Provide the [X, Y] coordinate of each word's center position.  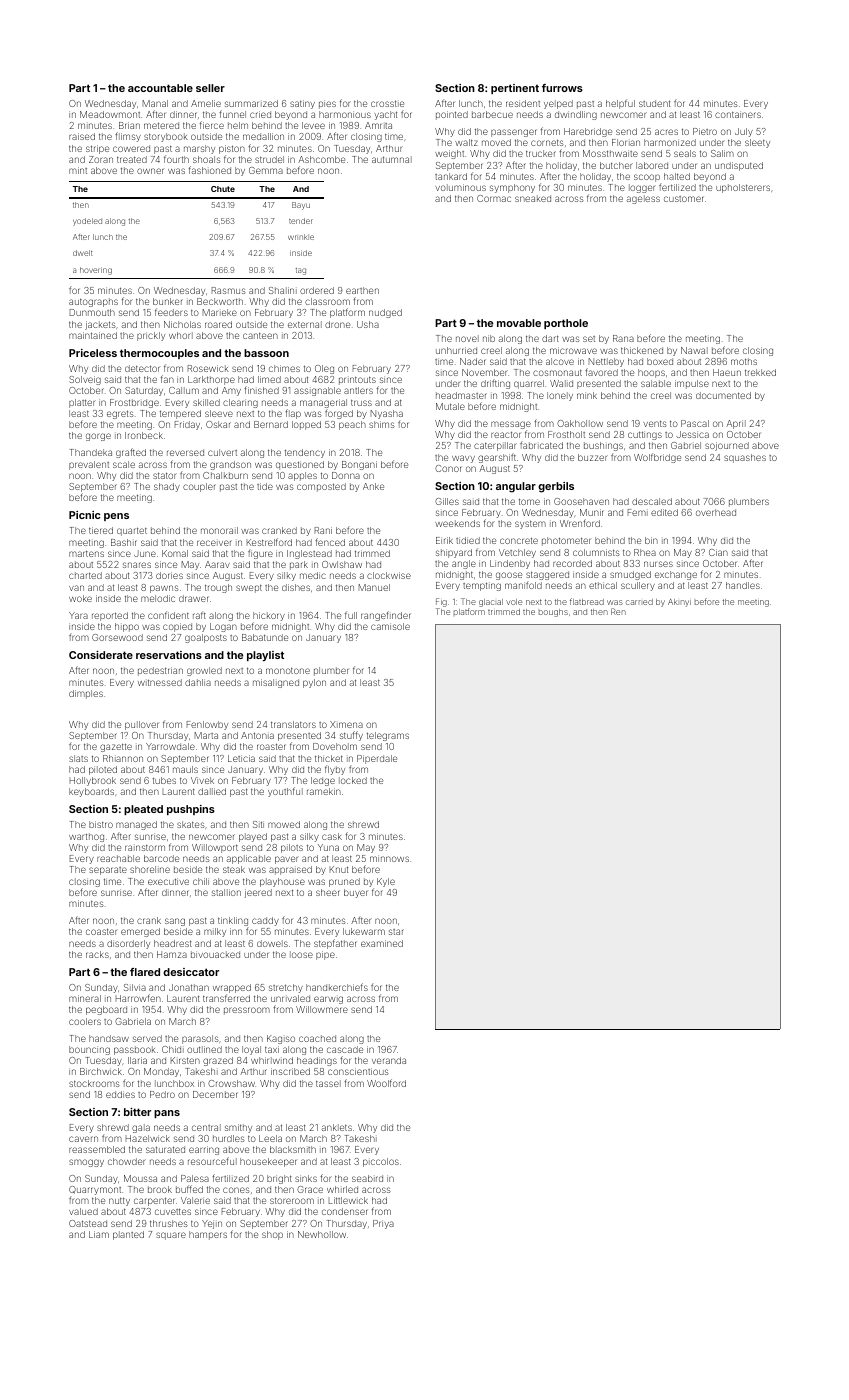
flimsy [128, 137]
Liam [99, 1234]
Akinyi [679, 603]
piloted [103, 770]
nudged [385, 313]
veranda [389, 1060]
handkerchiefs [337, 987]
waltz [466, 142]
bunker [168, 301]
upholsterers [743, 188]
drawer [193, 598]
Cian [718, 552]
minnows [389, 858]
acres [666, 132]
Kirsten [185, 1060]
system [530, 525]
